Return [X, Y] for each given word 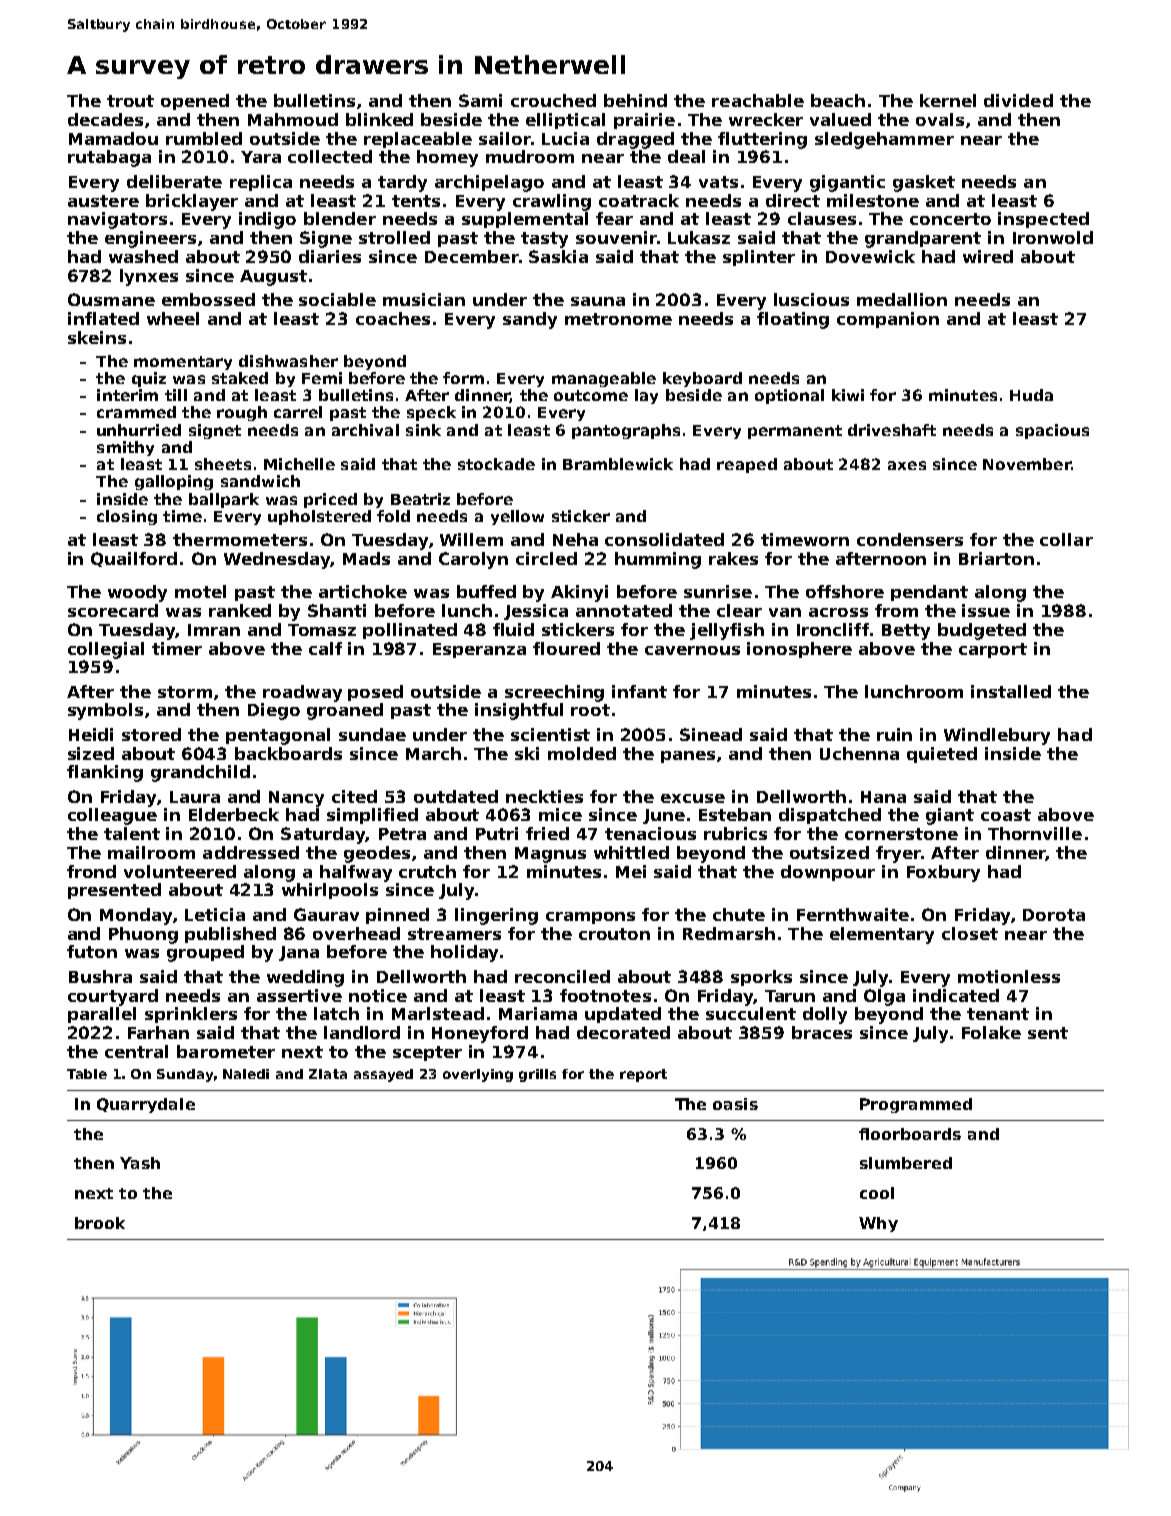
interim [127, 395]
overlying [478, 1075]
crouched [553, 100]
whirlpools [330, 891]
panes [688, 757]
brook [100, 1223]
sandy [530, 320]
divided [1018, 100]
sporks [761, 978]
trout [130, 101]
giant [950, 816]
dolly [825, 1015]
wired [988, 256]
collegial [106, 650]
